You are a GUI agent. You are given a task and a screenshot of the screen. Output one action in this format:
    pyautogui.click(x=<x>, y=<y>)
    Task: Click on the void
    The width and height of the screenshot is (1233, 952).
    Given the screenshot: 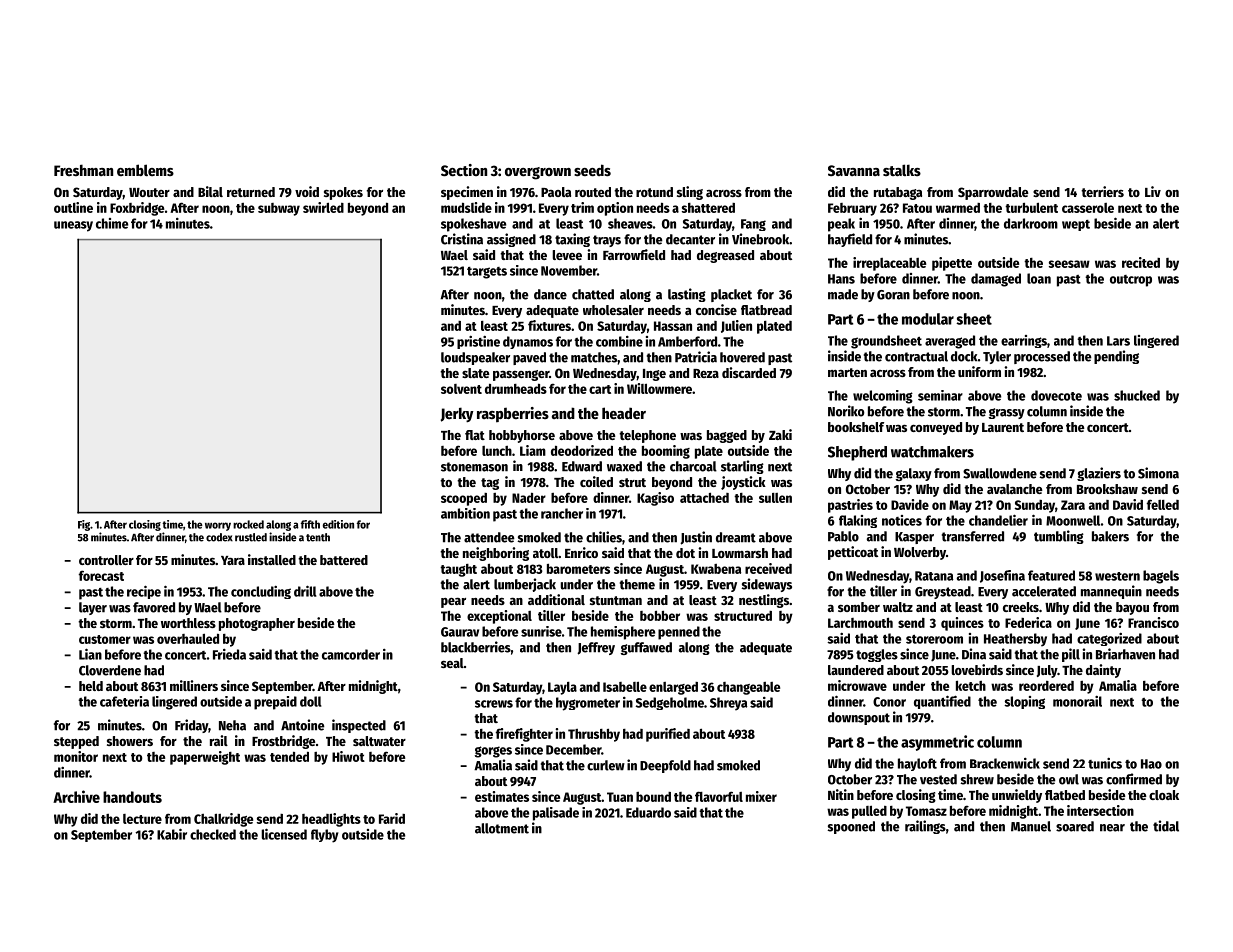 What is the action you would take?
    pyautogui.click(x=307, y=191)
